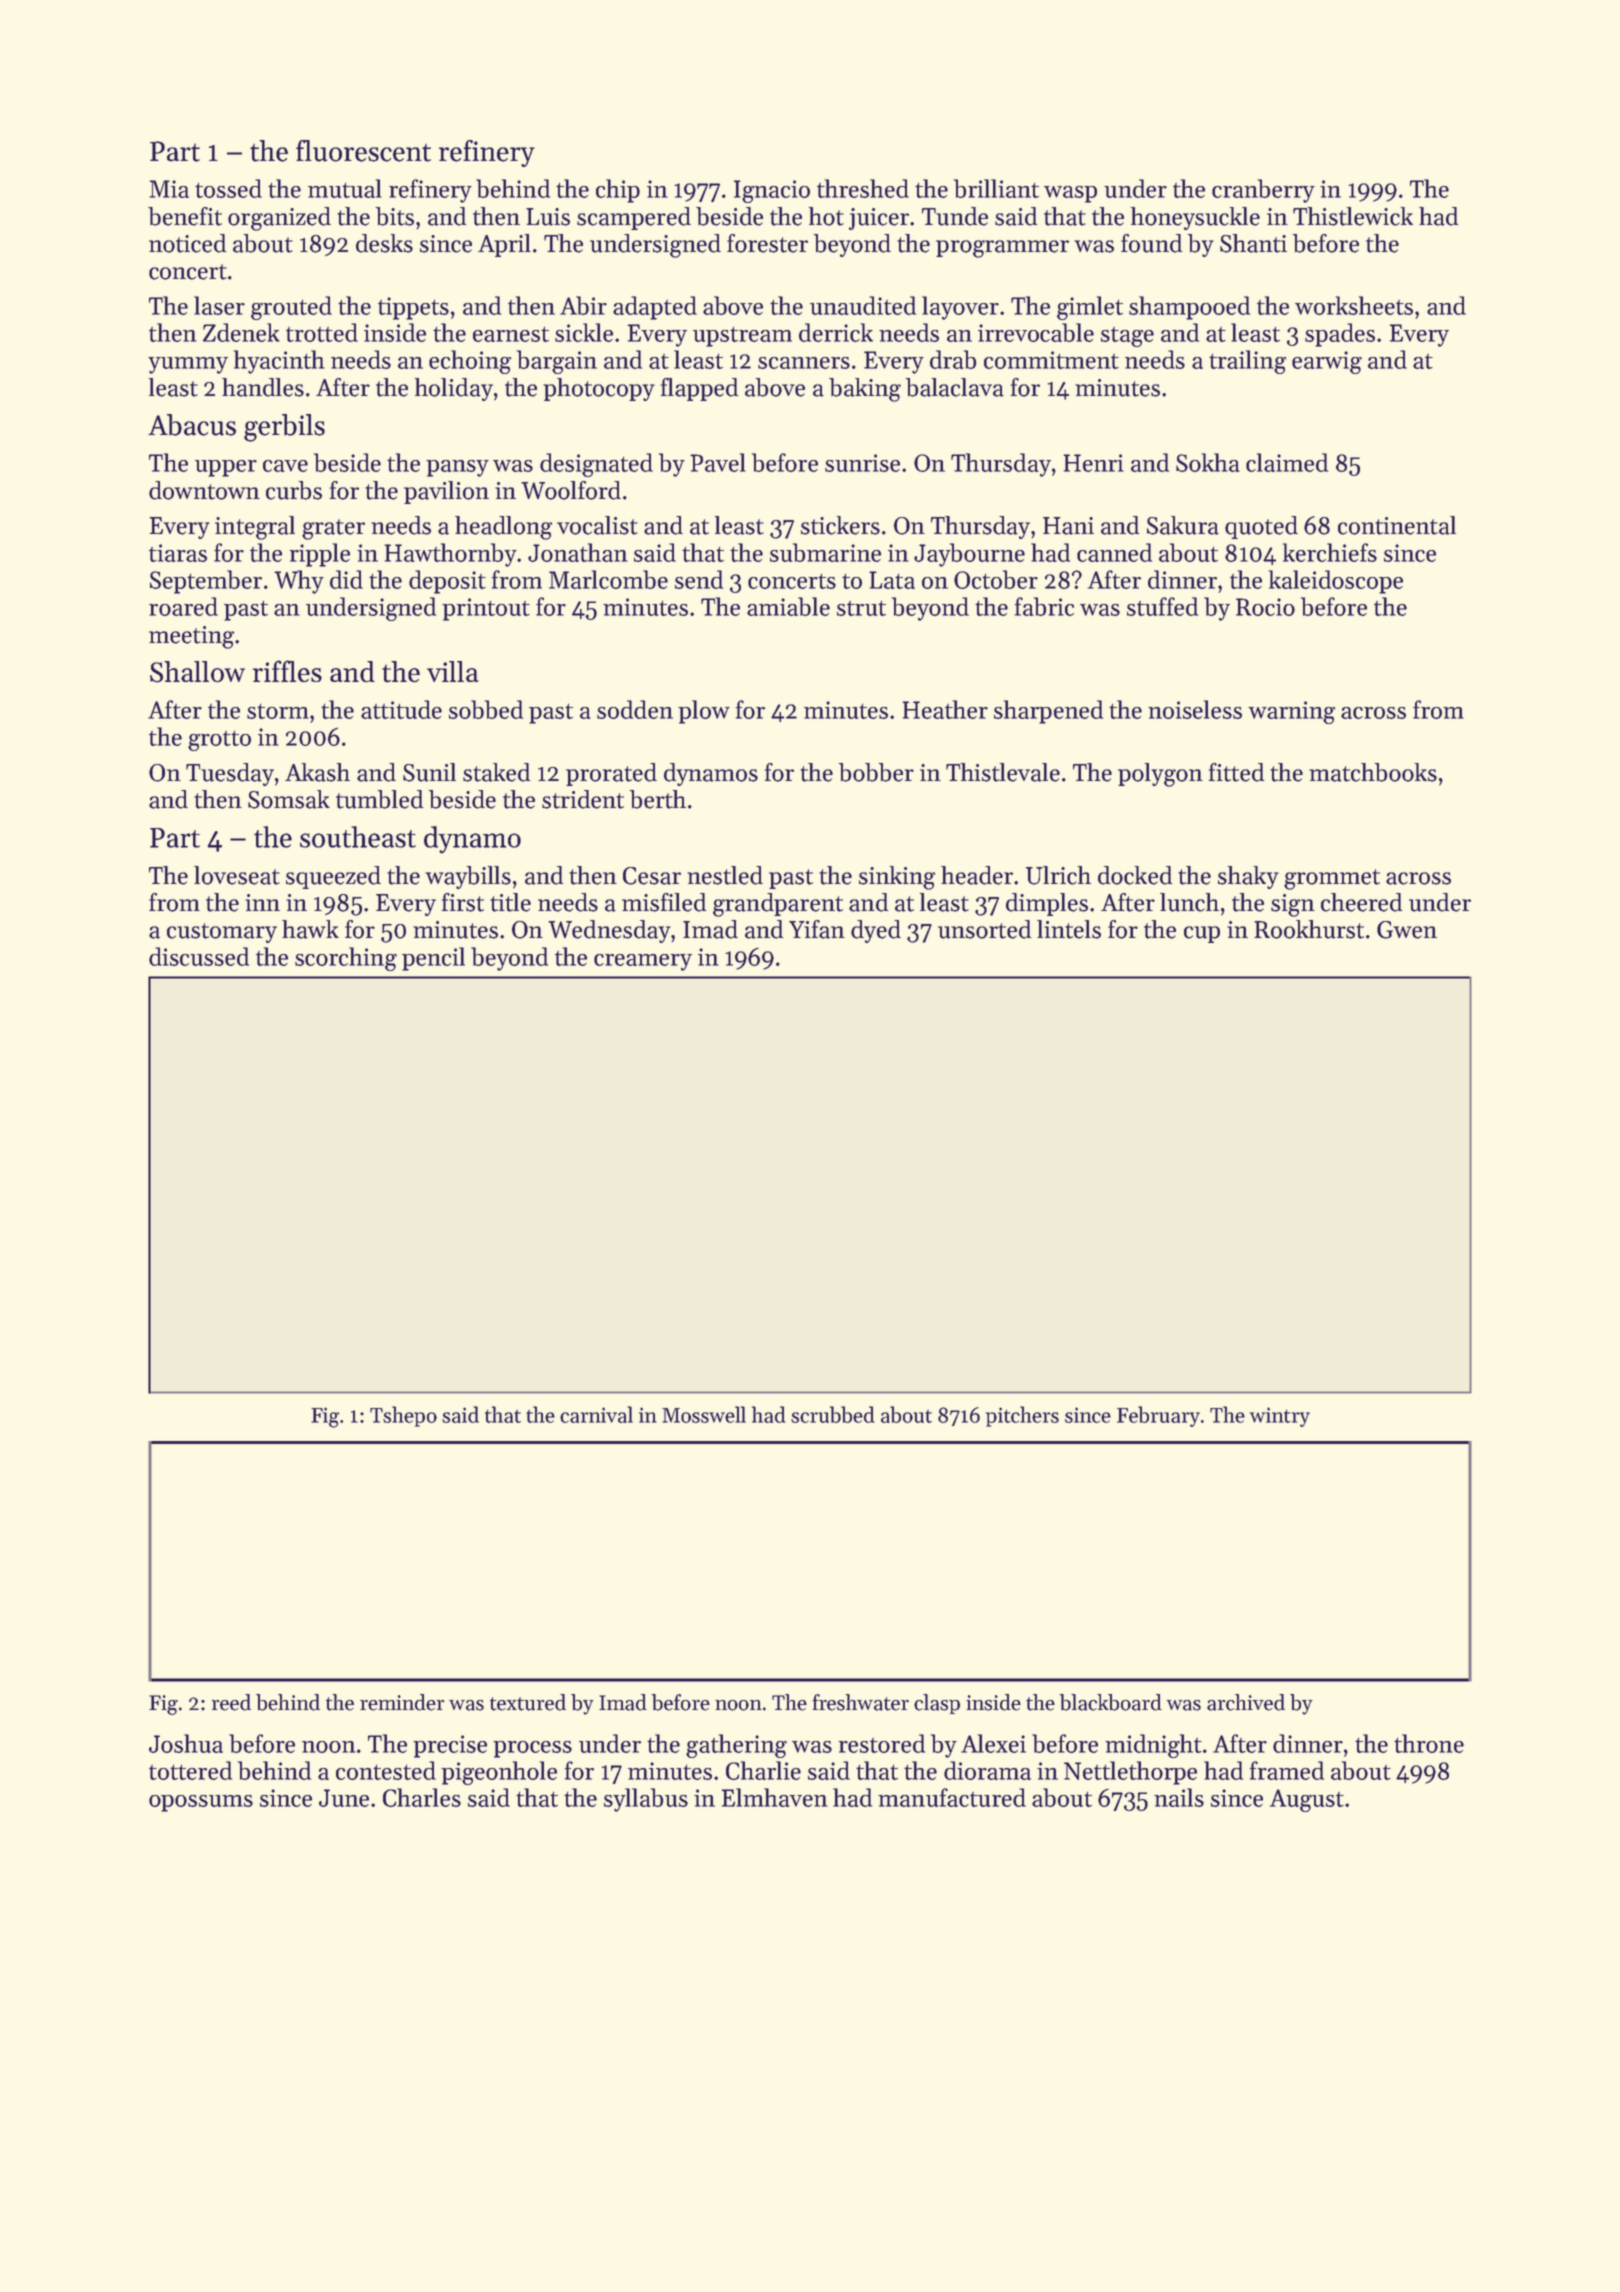 The height and width of the page is (2292, 1620). I want to click on Elmhaven, so click(774, 1797).
